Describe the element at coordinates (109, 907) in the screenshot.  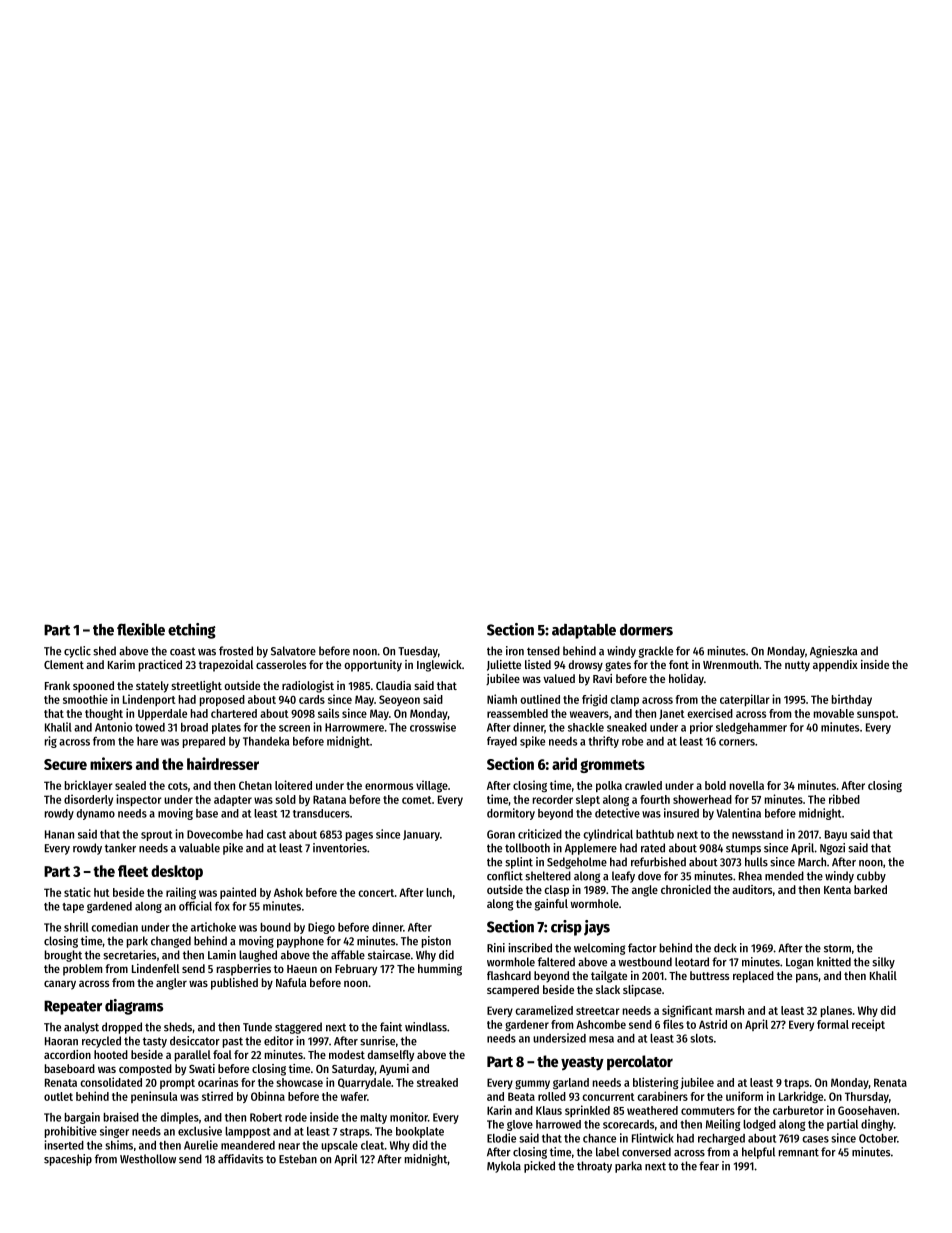
I see `gardened` at that location.
